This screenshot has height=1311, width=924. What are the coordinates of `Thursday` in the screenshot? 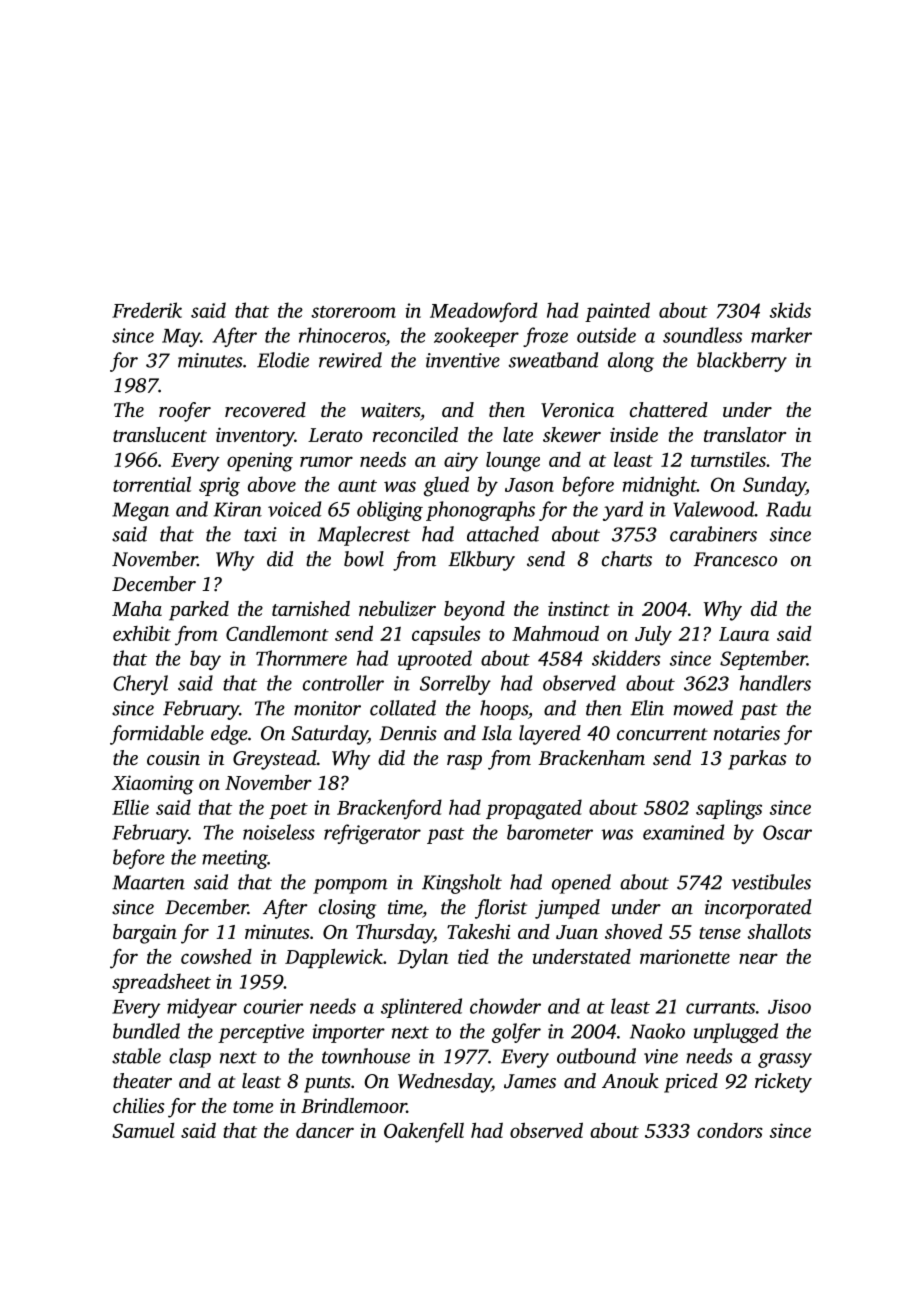 It's located at (395, 934).
